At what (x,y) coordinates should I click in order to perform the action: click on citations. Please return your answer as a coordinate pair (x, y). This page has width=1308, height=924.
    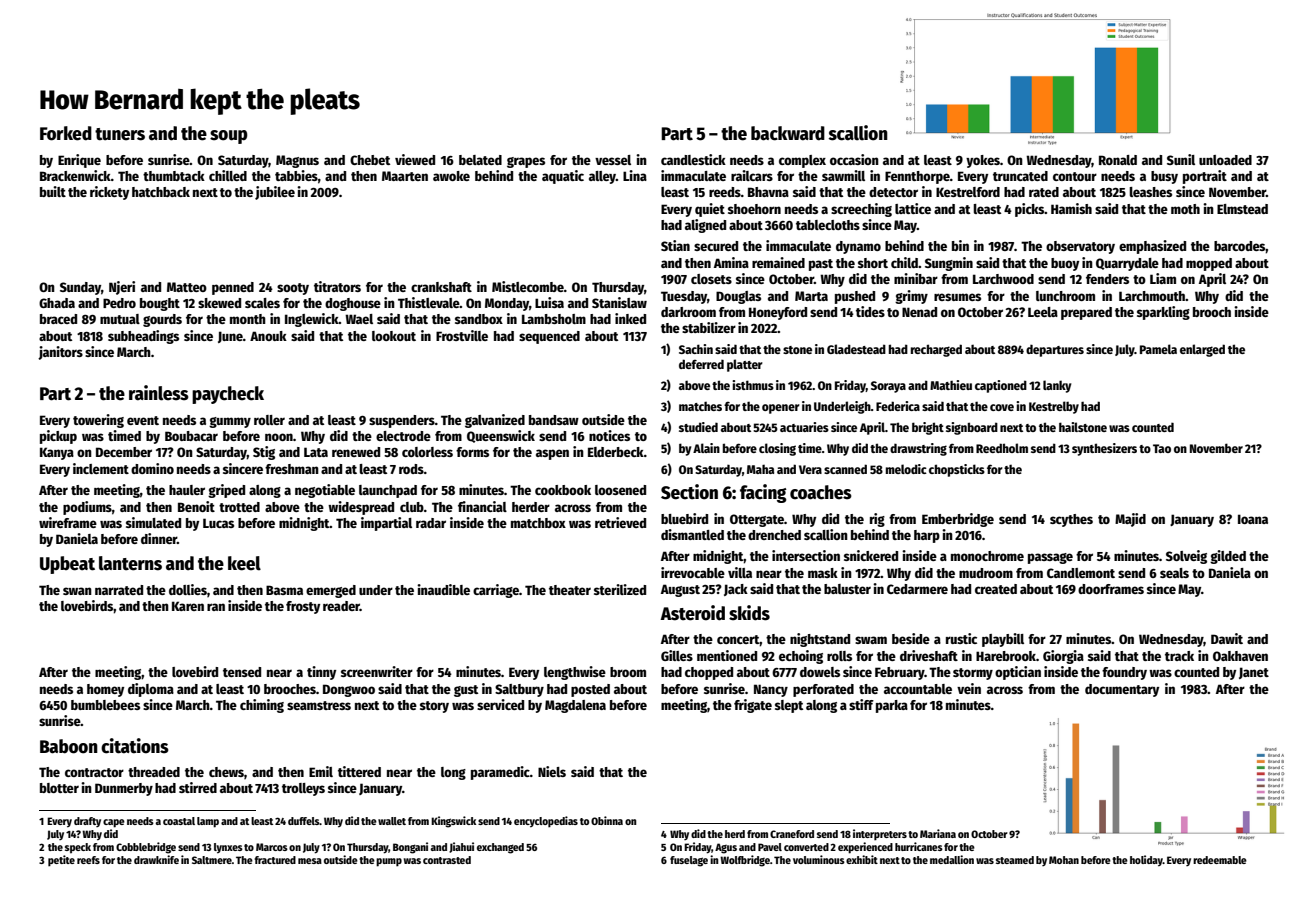
    Looking at the image, I should click on (135, 746).
